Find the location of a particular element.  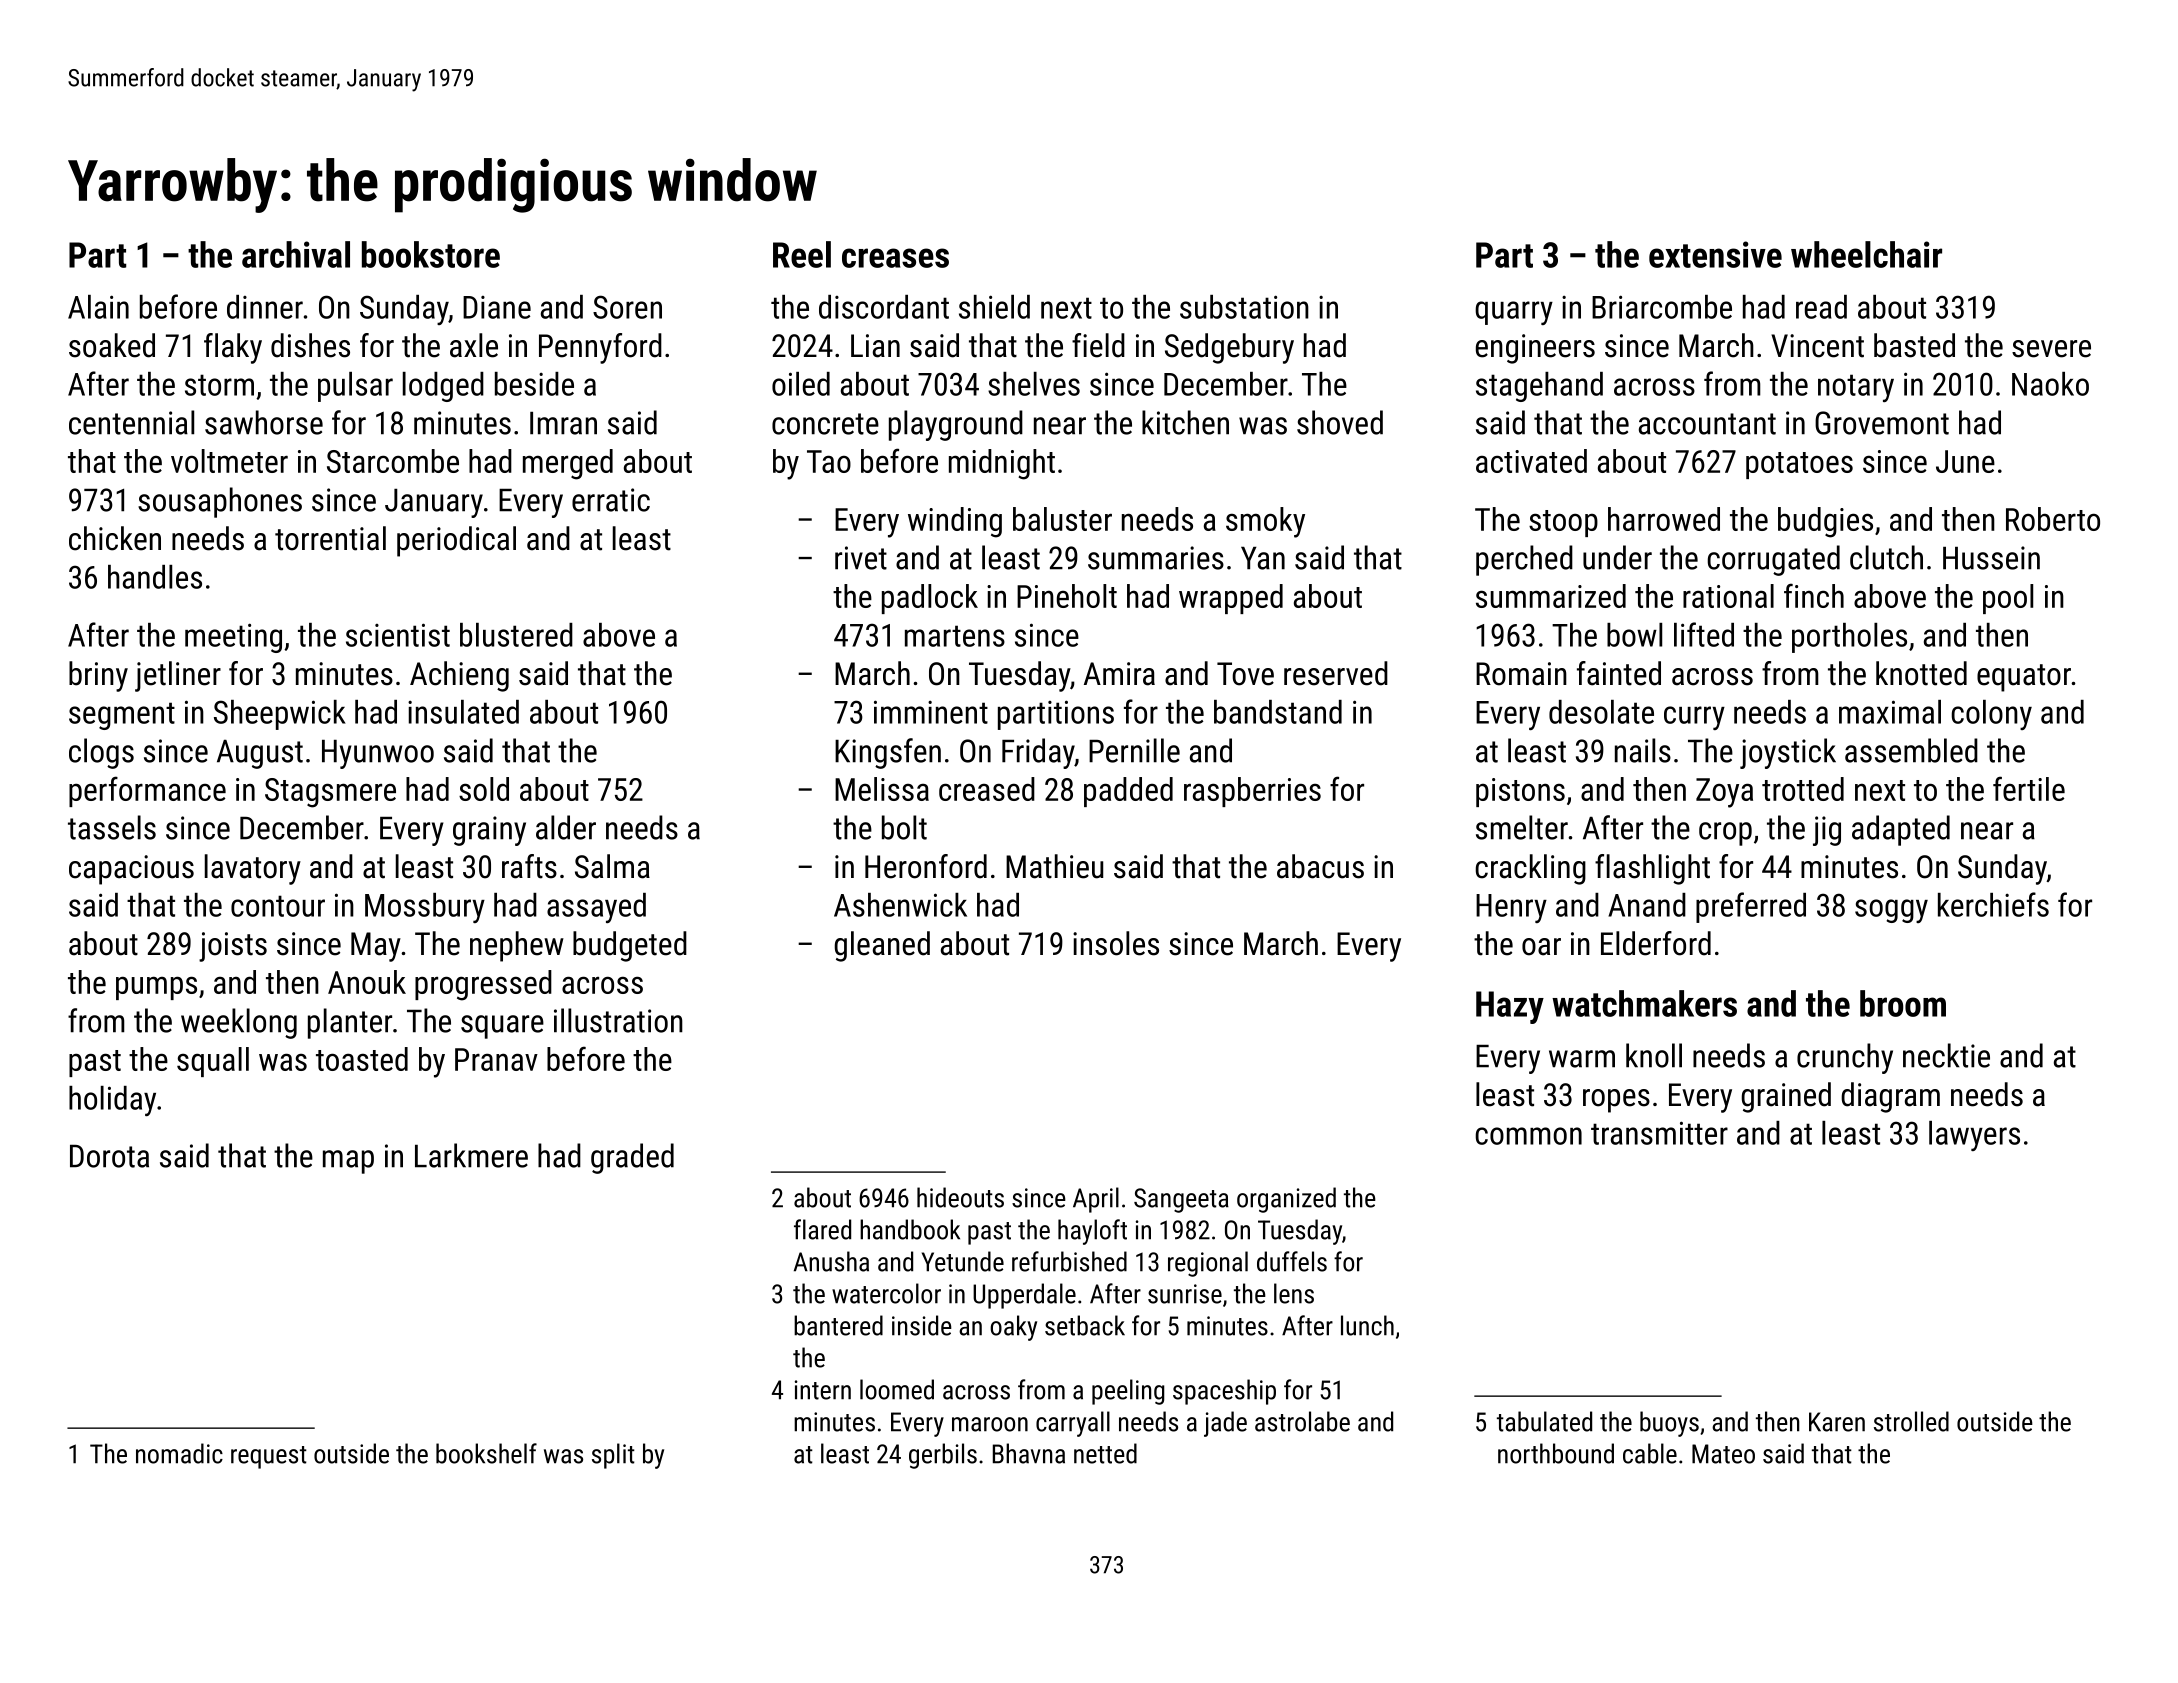

pumps is located at coordinates (156, 988).
